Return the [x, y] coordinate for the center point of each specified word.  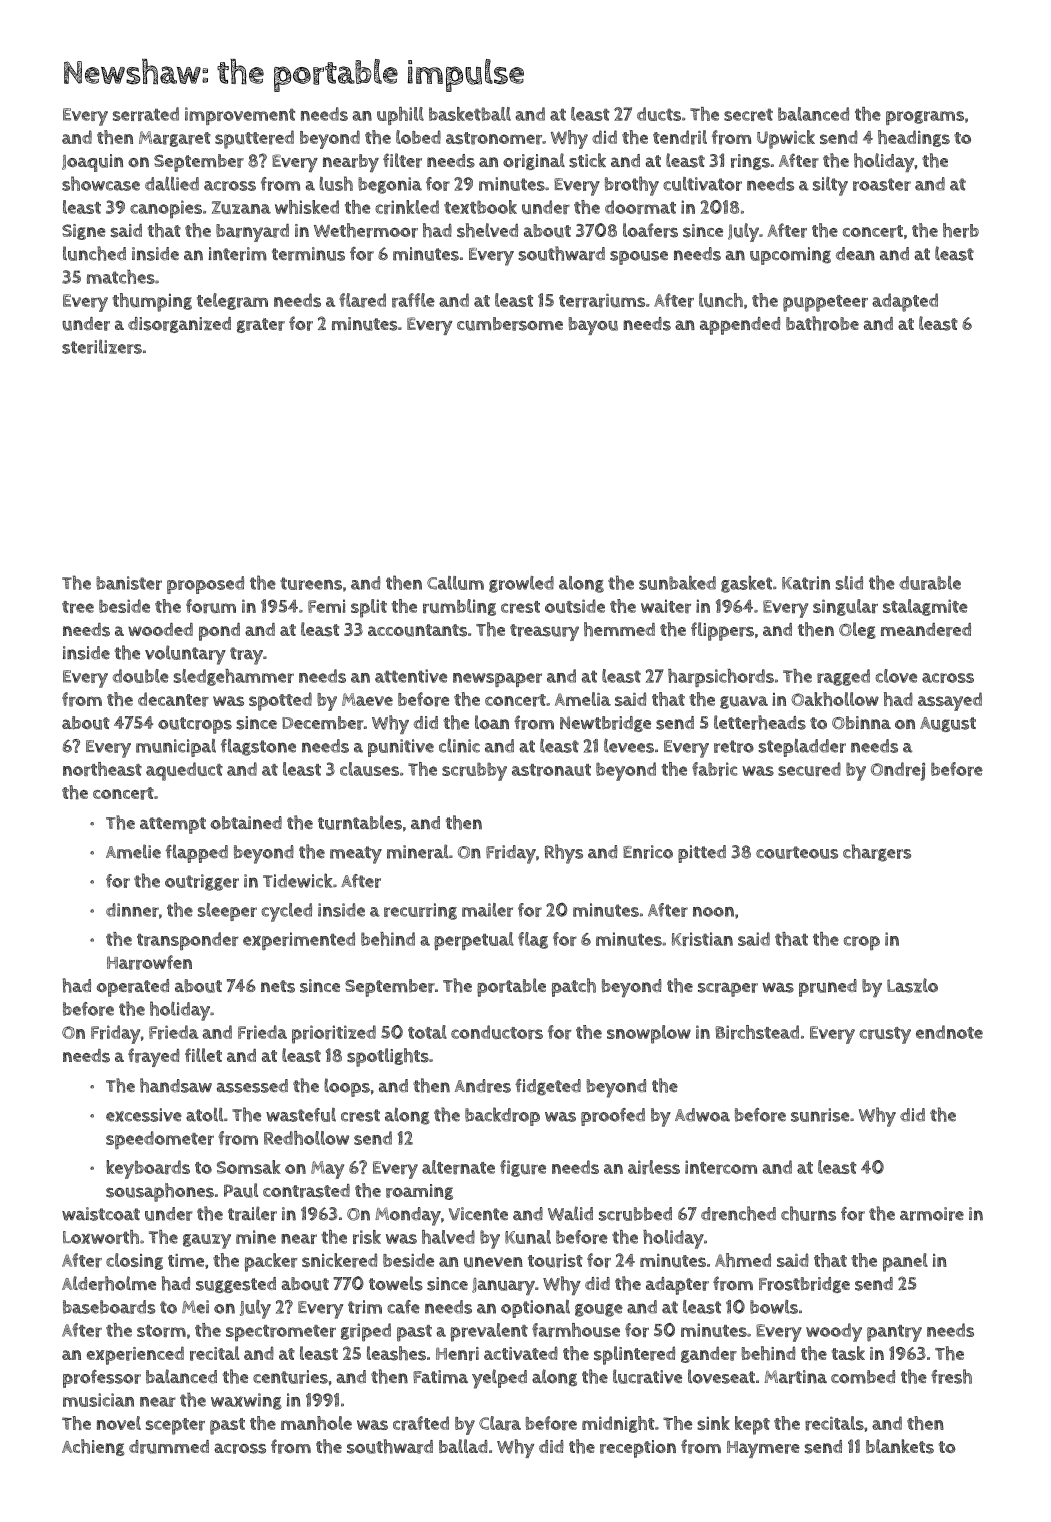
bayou [593, 326]
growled [521, 584]
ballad [463, 1446]
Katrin [806, 583]
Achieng [93, 1447]
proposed [205, 585]
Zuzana [241, 207]
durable [930, 583]
